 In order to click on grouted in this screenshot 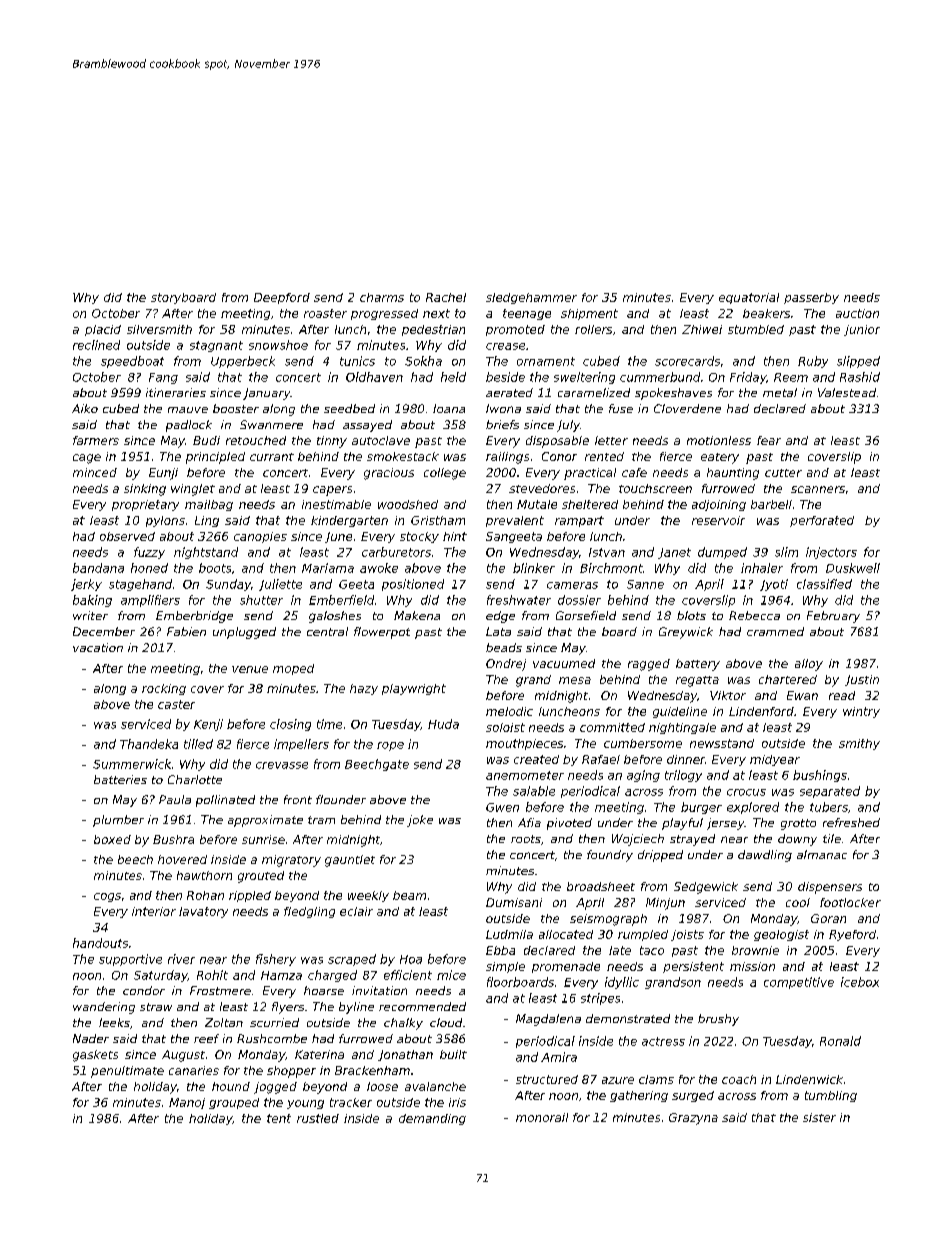, I will do `click(261, 877)`.
